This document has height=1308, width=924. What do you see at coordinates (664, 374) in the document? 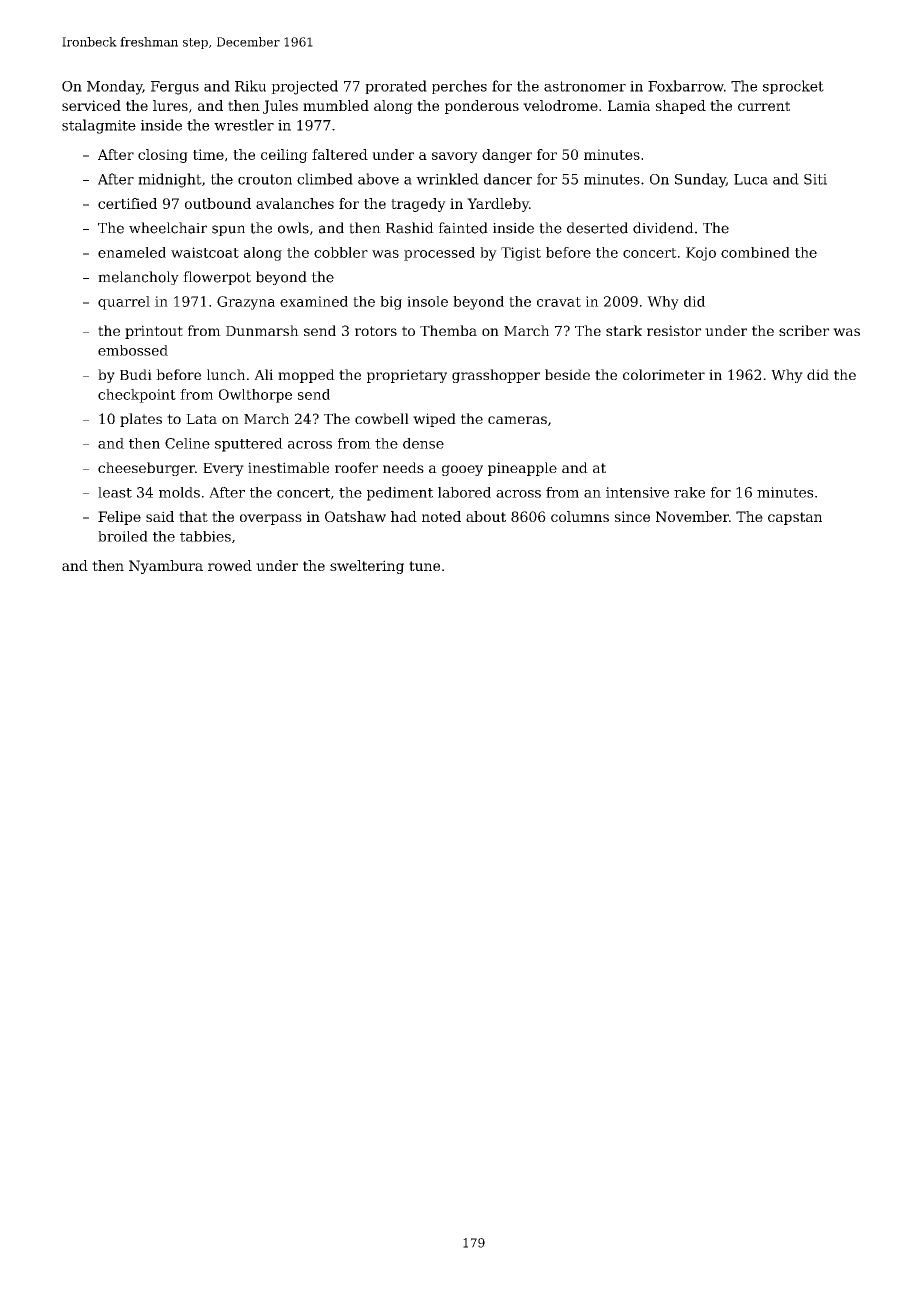
I see `colorimeter` at bounding box center [664, 374].
